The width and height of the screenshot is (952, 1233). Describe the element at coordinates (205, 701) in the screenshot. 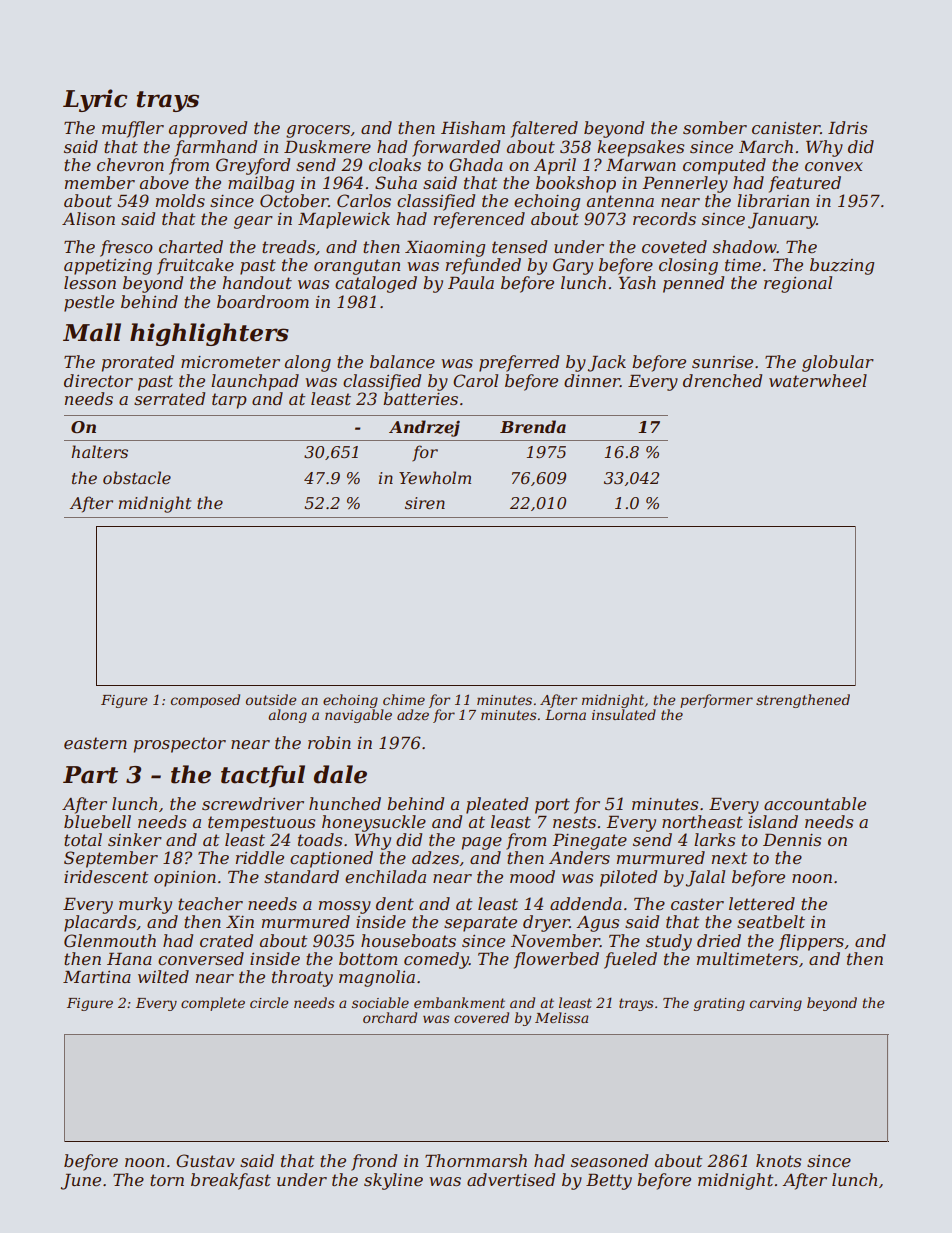

I see `composed` at that location.
